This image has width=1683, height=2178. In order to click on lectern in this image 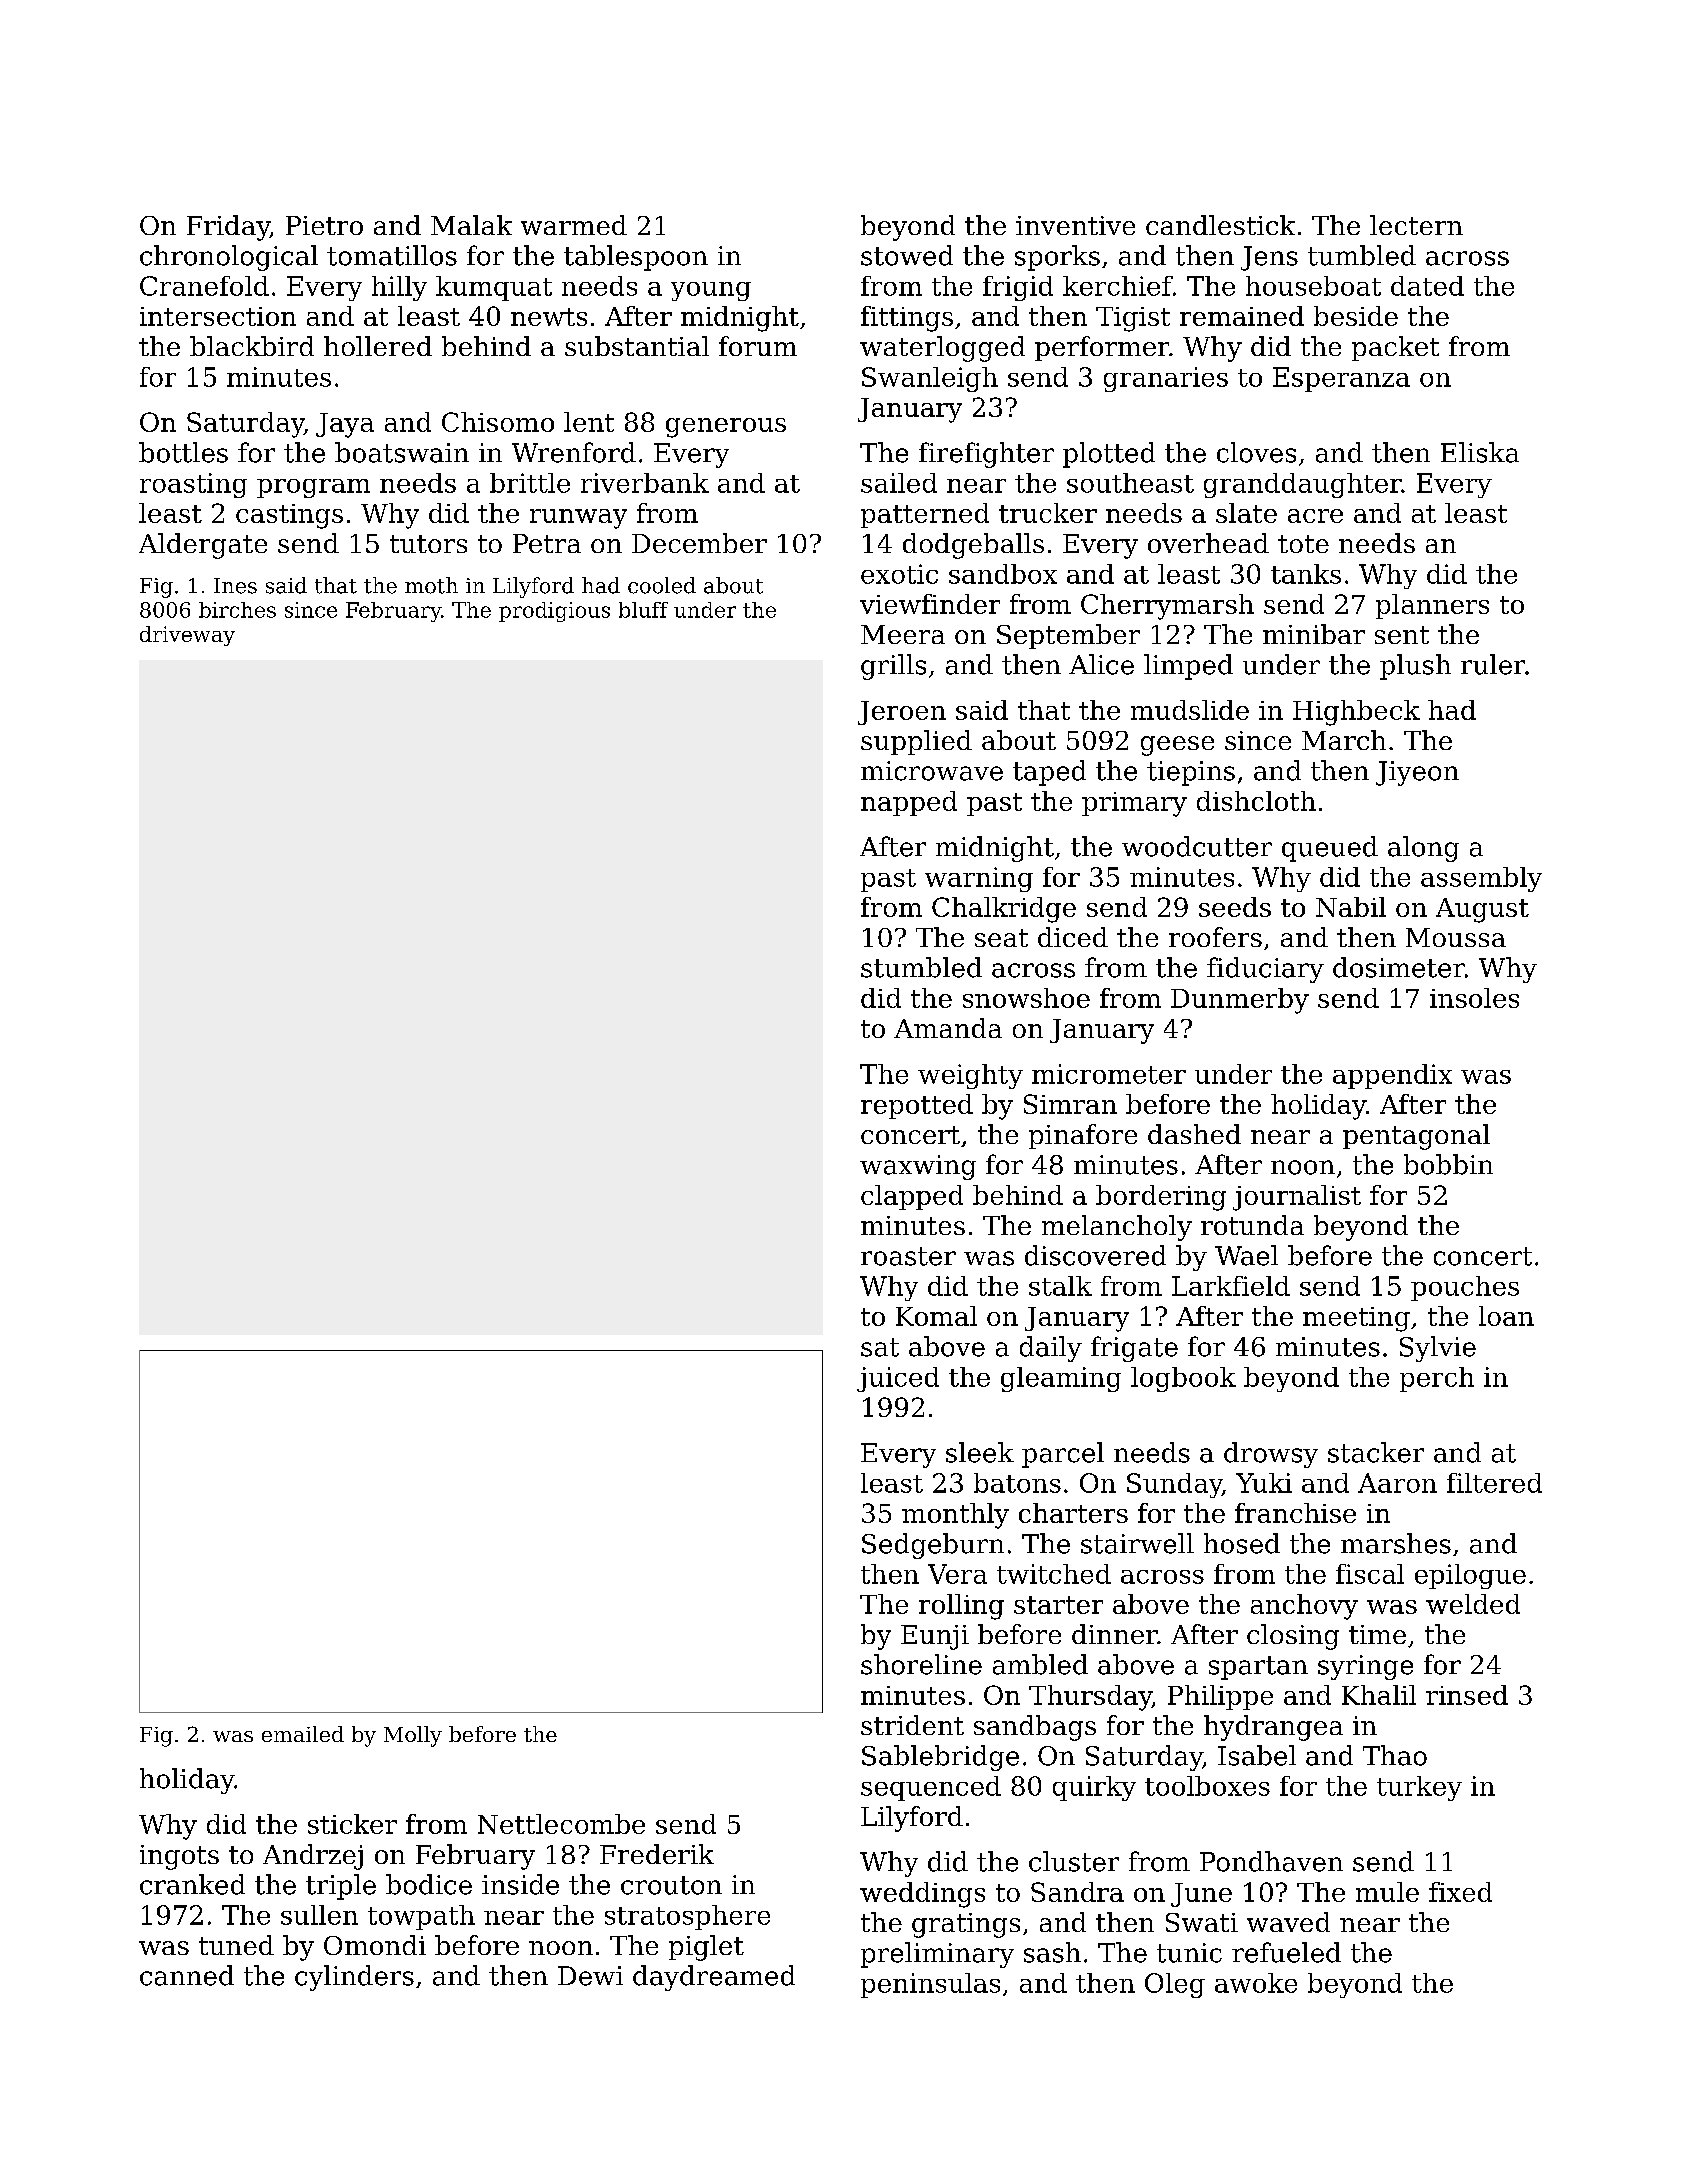, I will do `click(1416, 225)`.
